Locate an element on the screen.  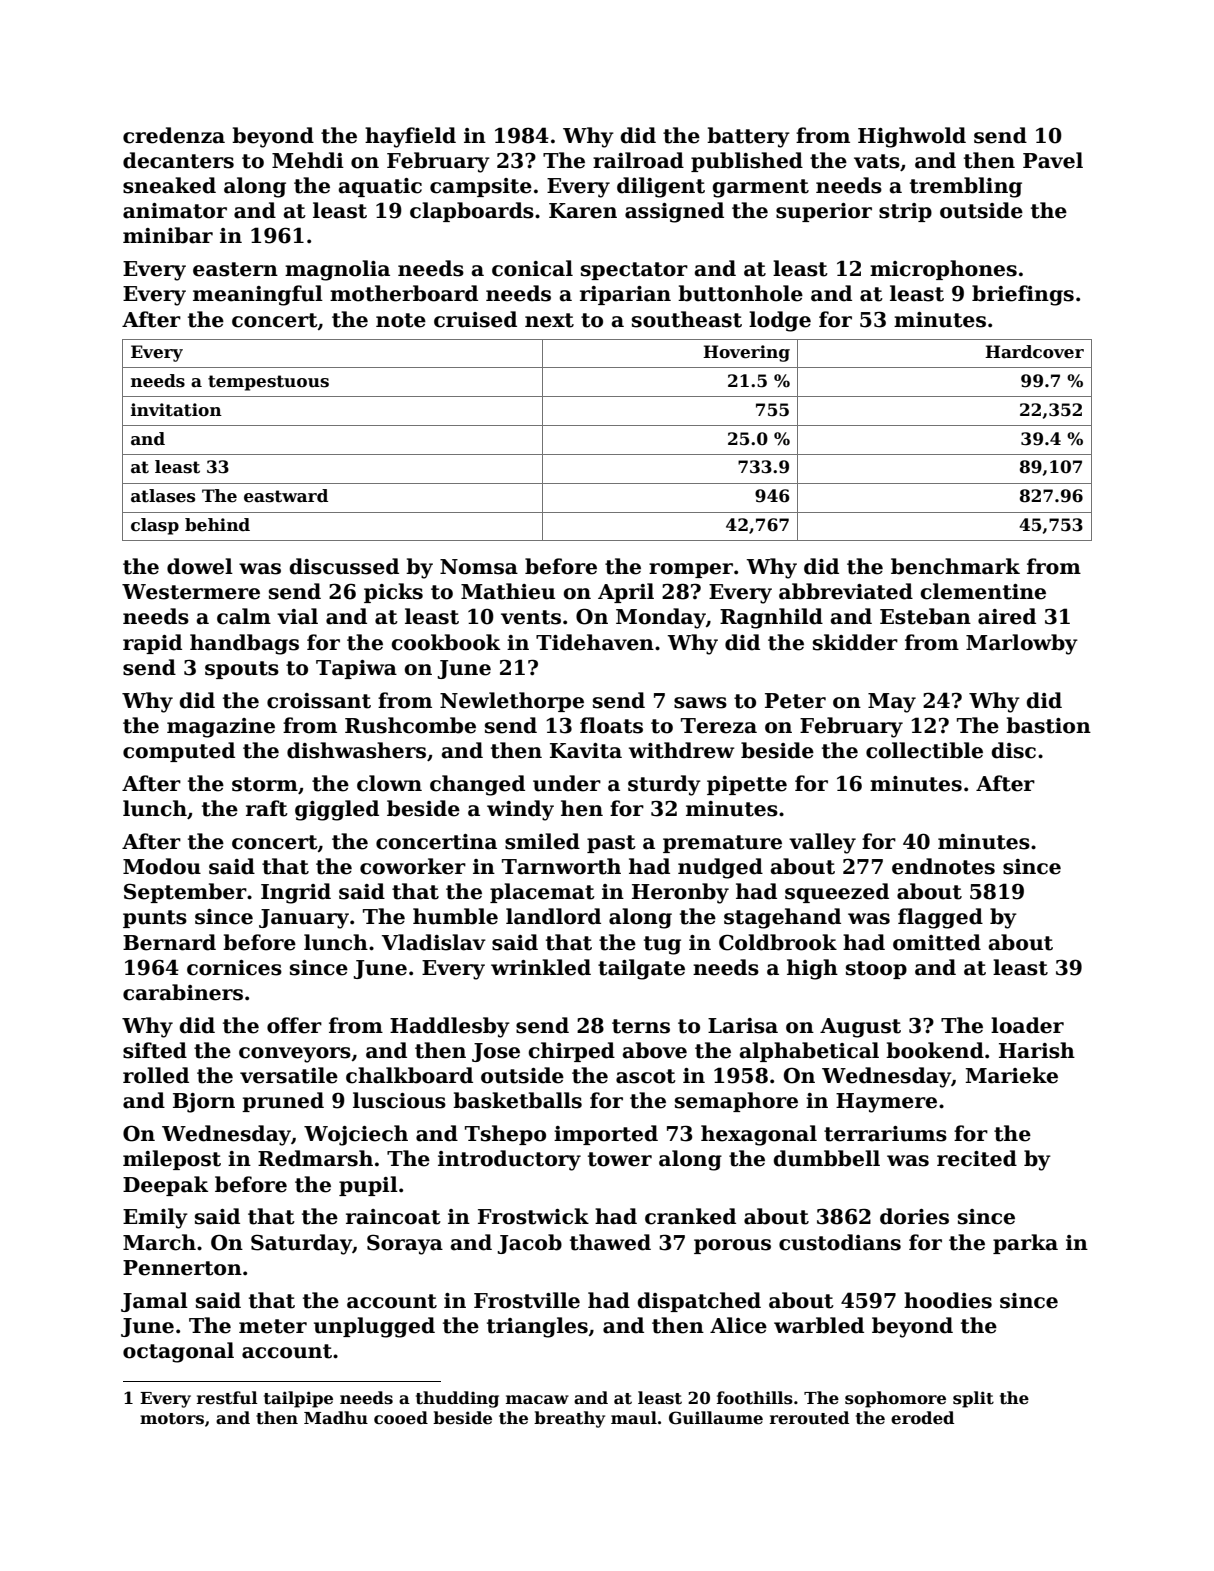
breathy is located at coordinates (569, 1419).
